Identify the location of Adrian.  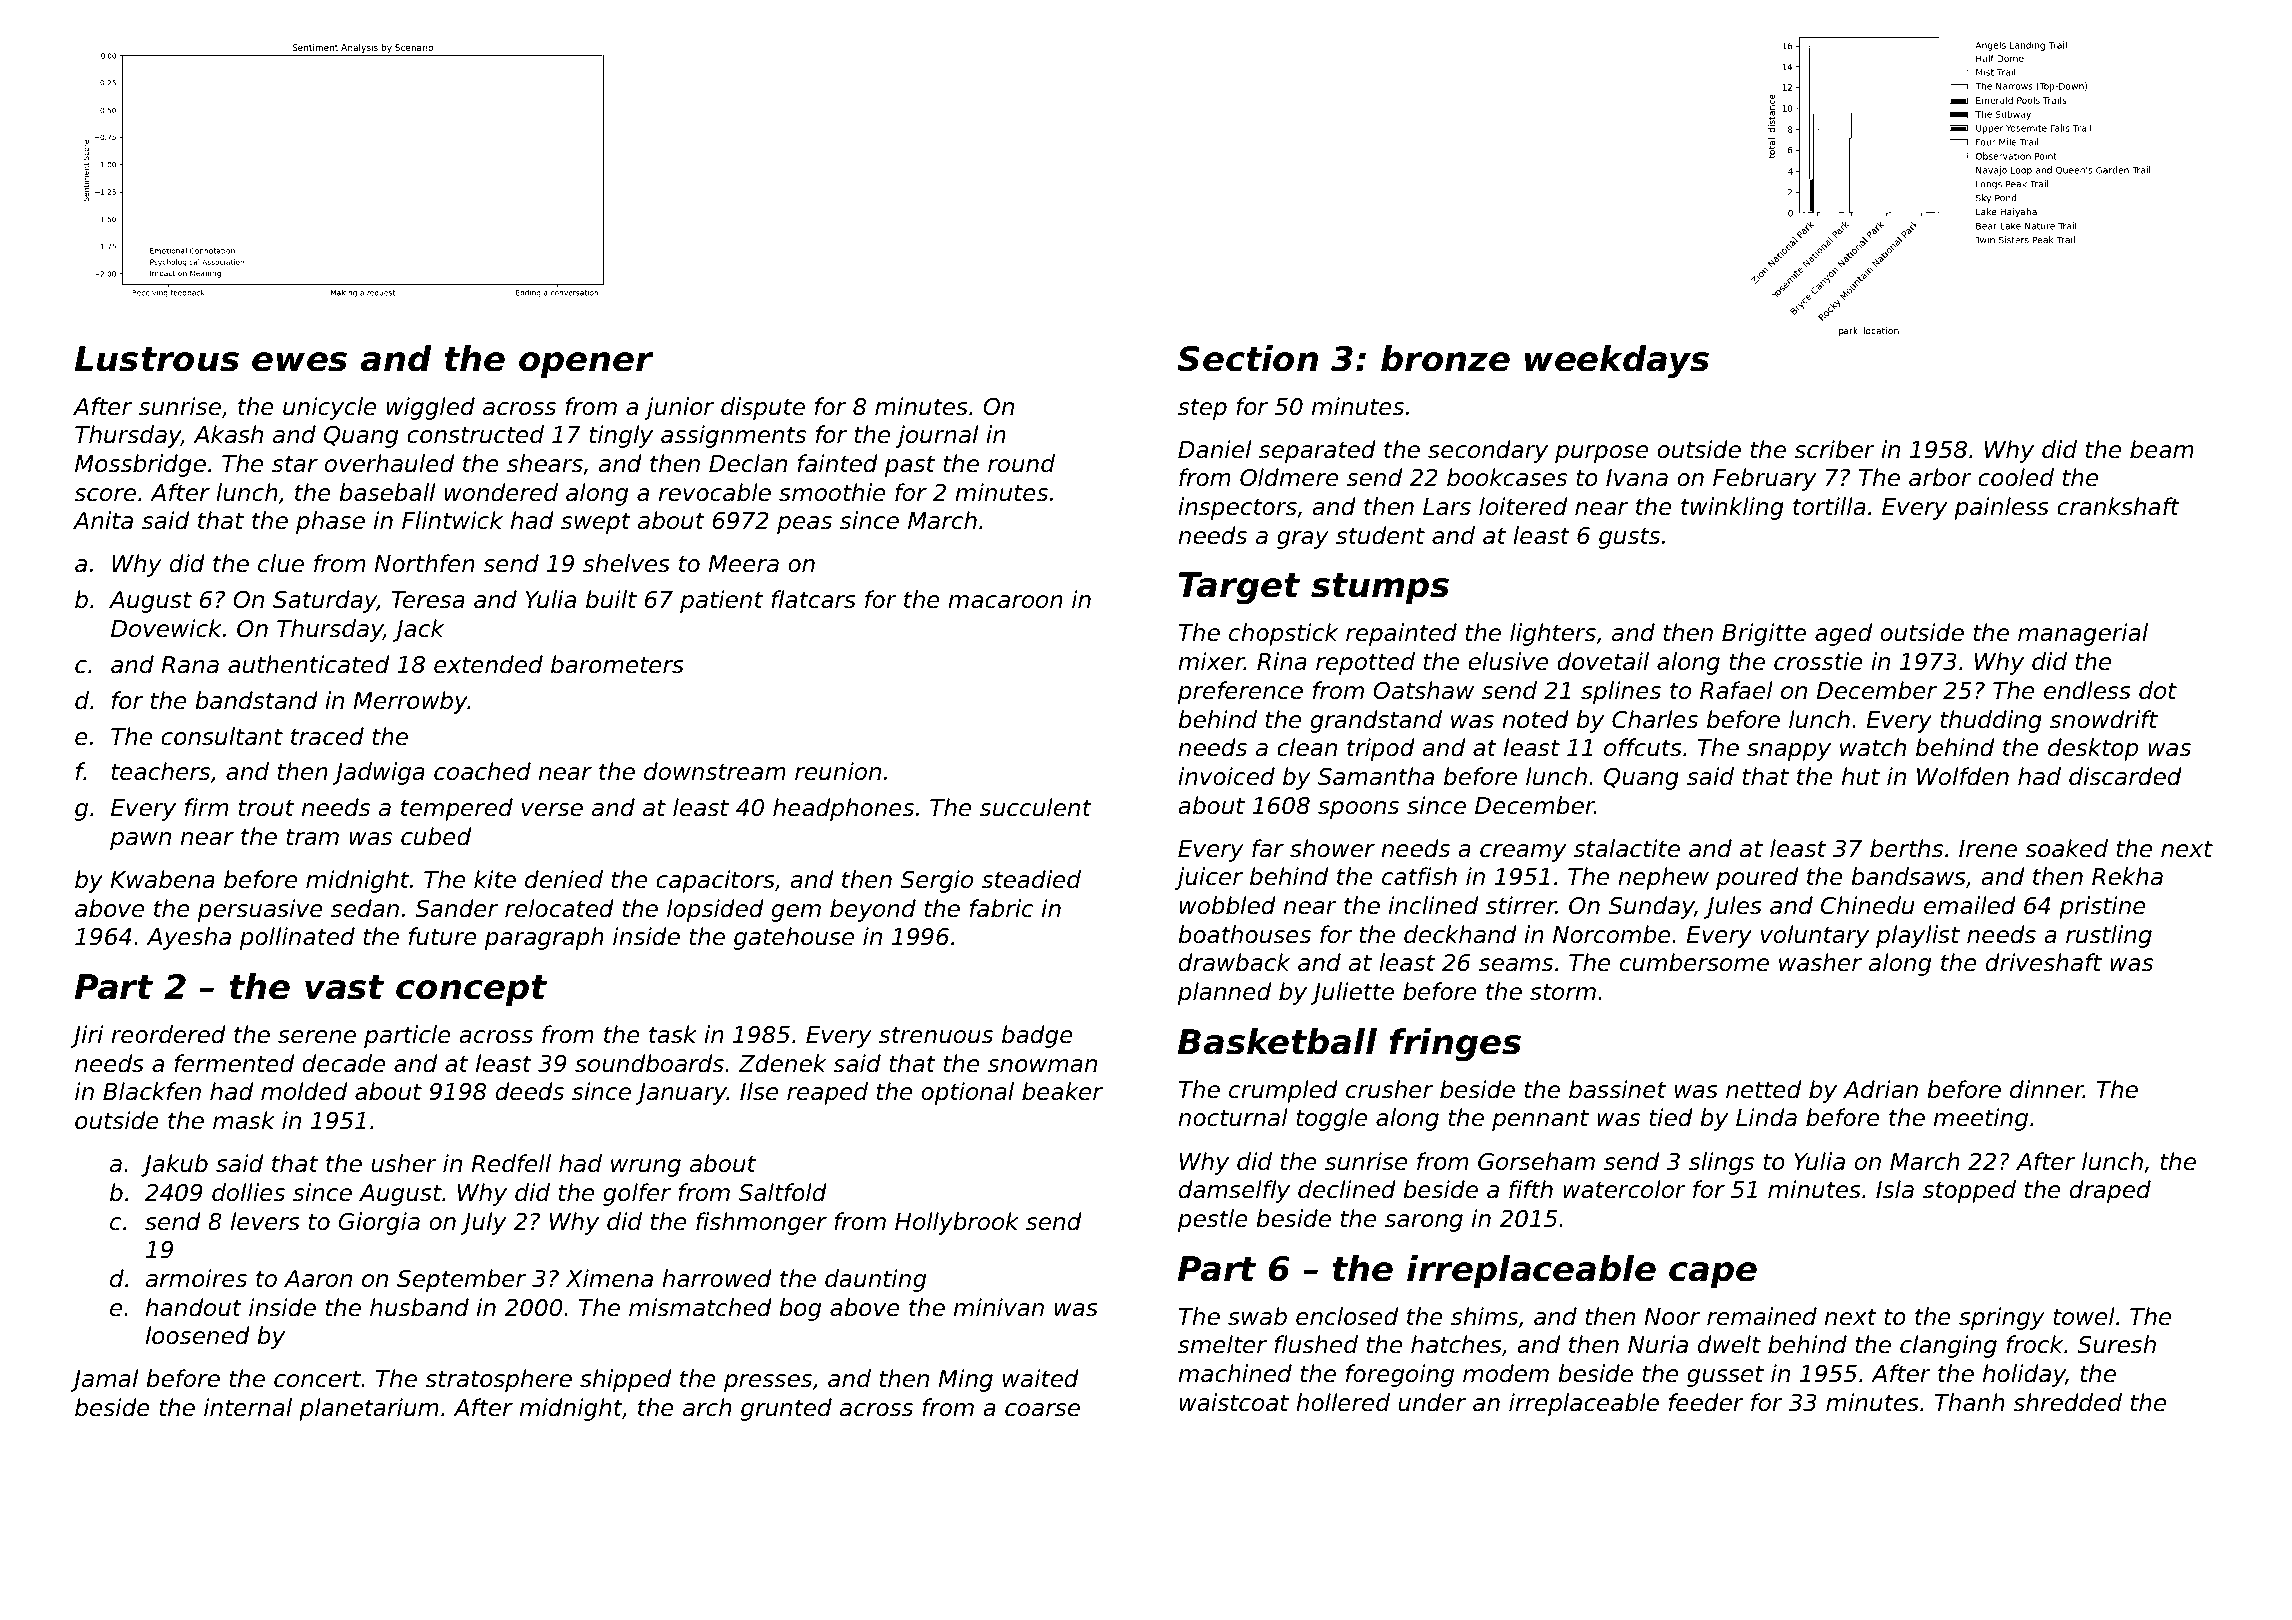
(1880, 1089).
